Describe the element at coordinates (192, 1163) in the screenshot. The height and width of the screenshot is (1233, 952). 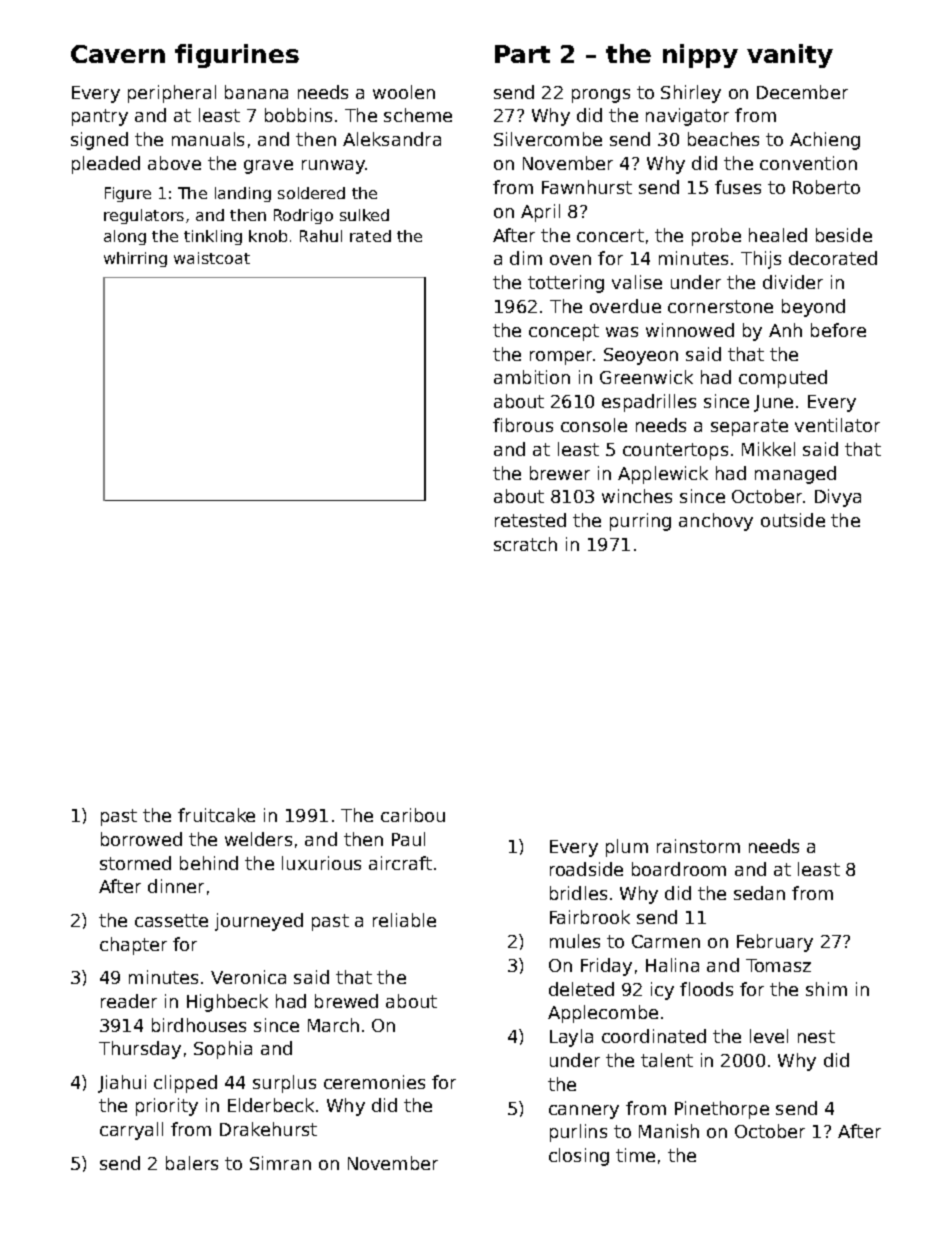
I see `balers` at that location.
